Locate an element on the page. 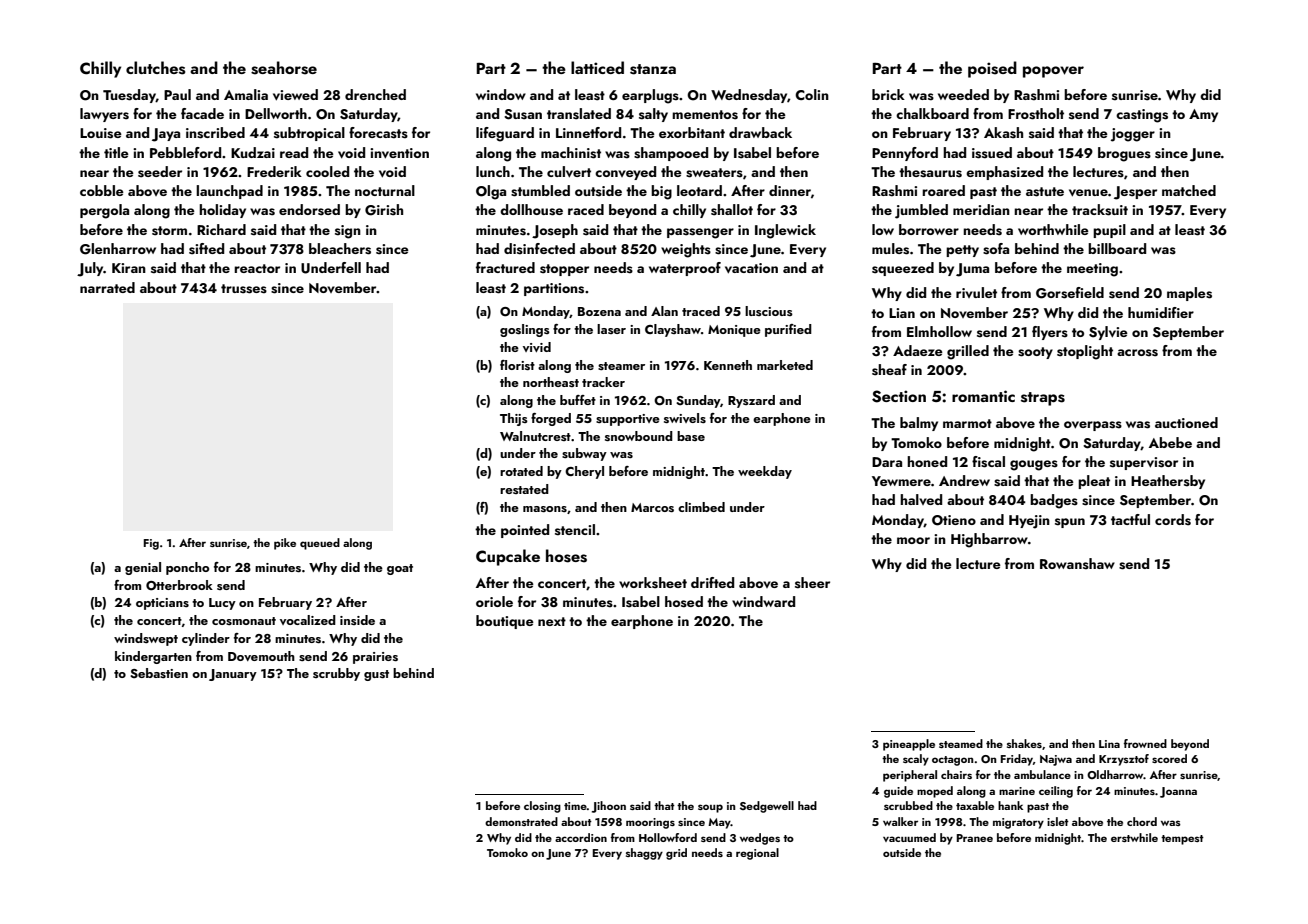 Image resolution: width=1308 pixels, height=924 pixels. tempest is located at coordinates (1182, 840).
